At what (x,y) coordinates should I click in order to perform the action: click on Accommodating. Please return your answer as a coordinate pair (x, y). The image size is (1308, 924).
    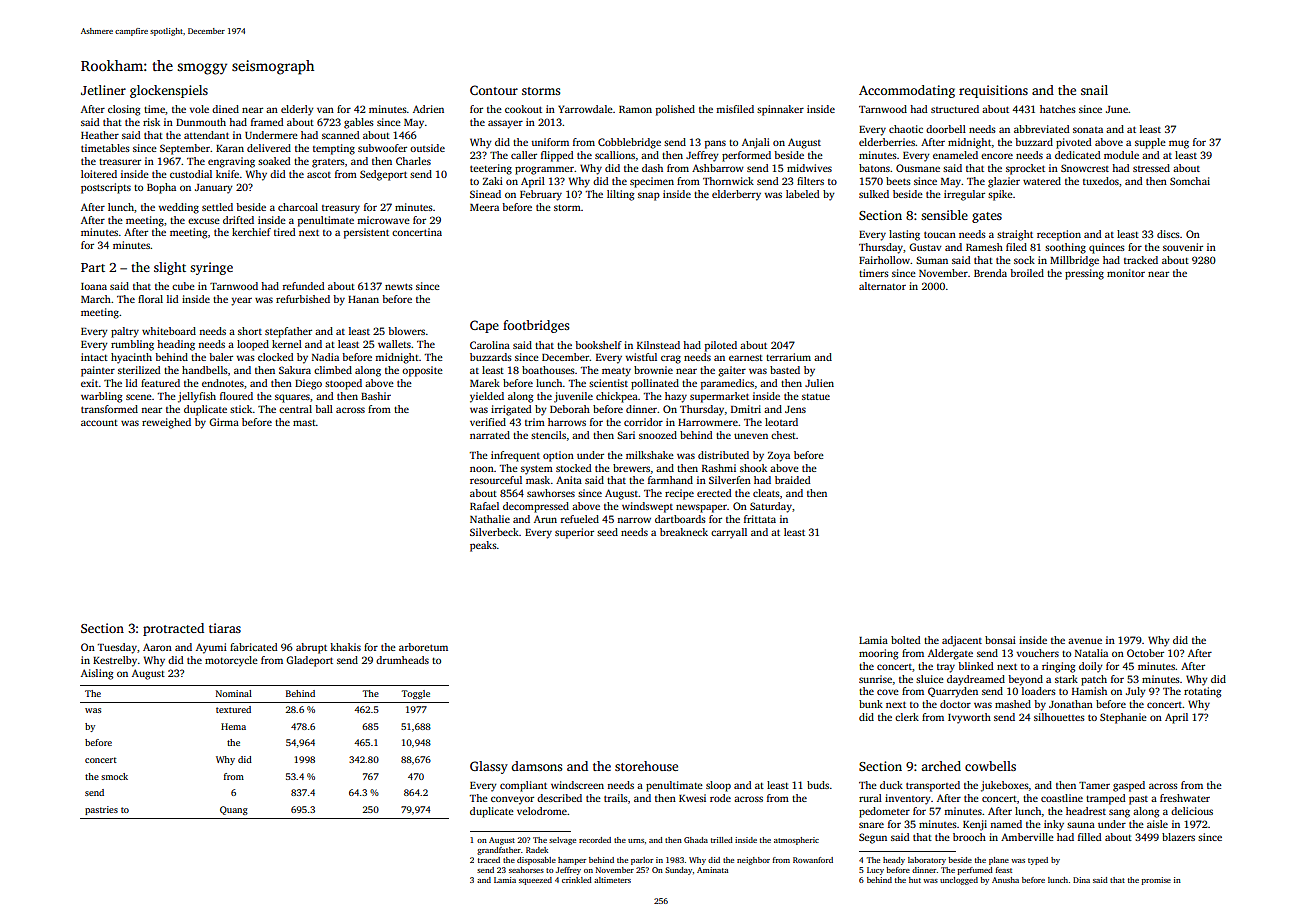
    Looking at the image, I should click on (907, 91).
